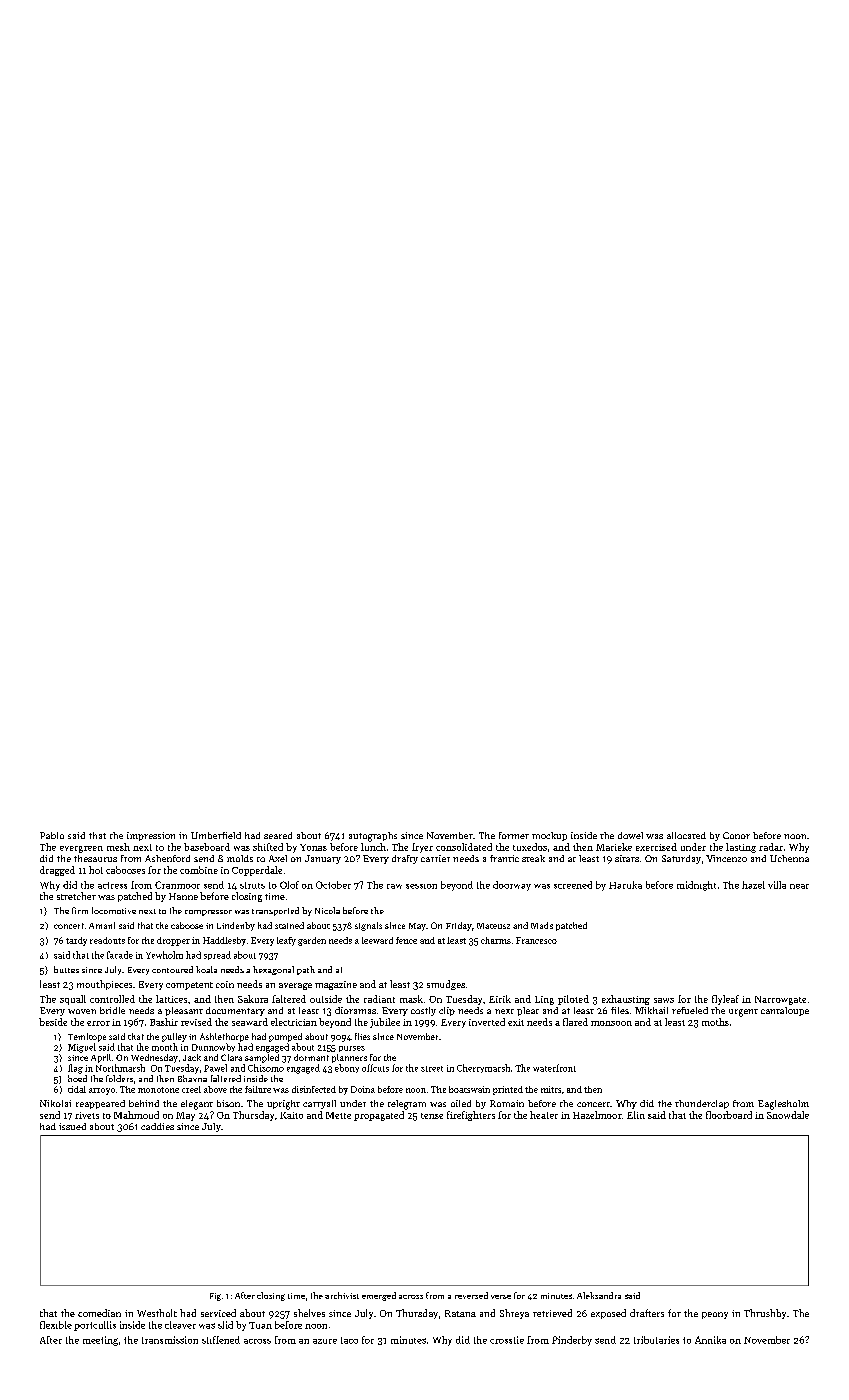  I want to click on peony, so click(715, 1315).
